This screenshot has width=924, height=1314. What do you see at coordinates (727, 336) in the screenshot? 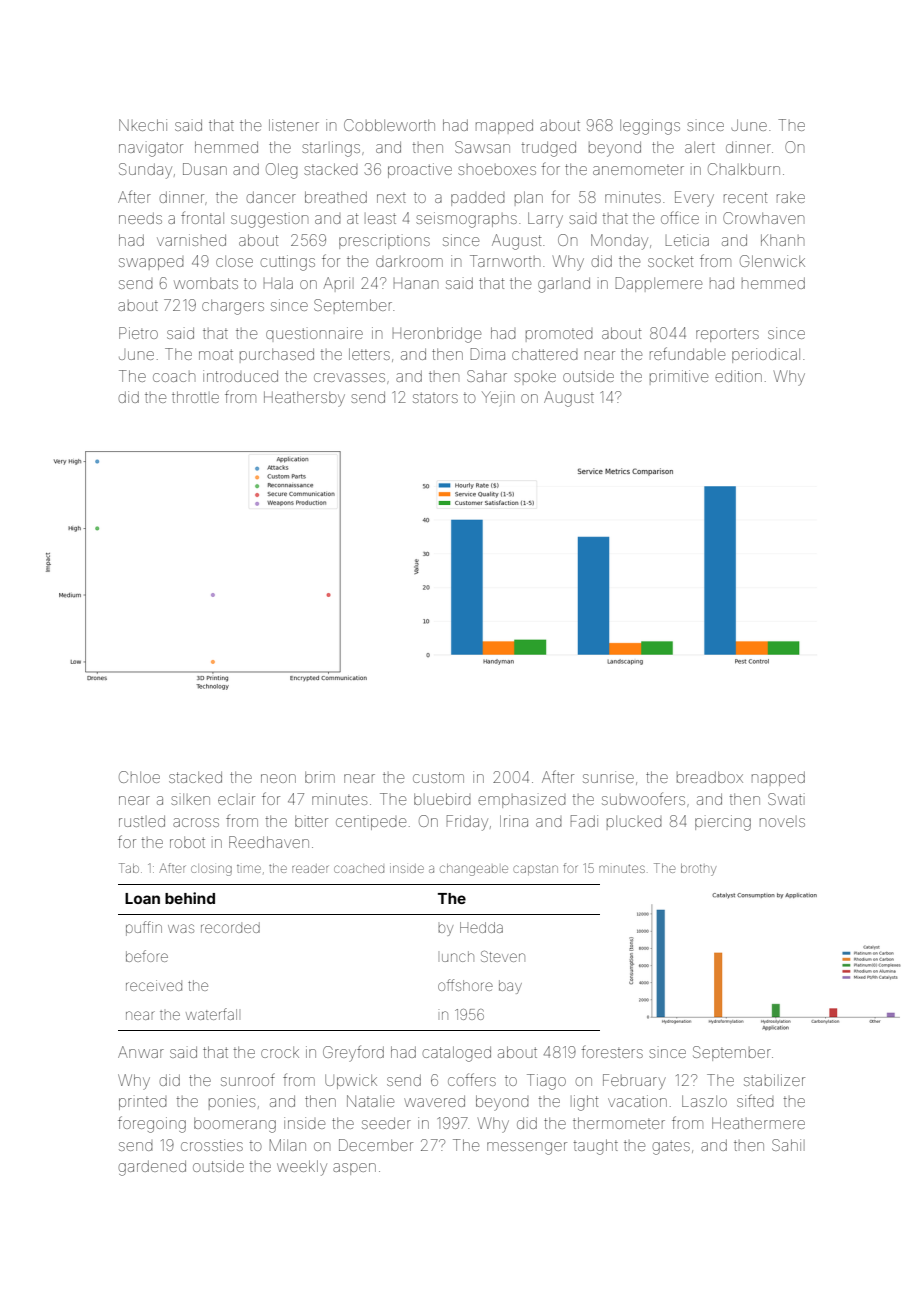
I see `reporters` at bounding box center [727, 336].
